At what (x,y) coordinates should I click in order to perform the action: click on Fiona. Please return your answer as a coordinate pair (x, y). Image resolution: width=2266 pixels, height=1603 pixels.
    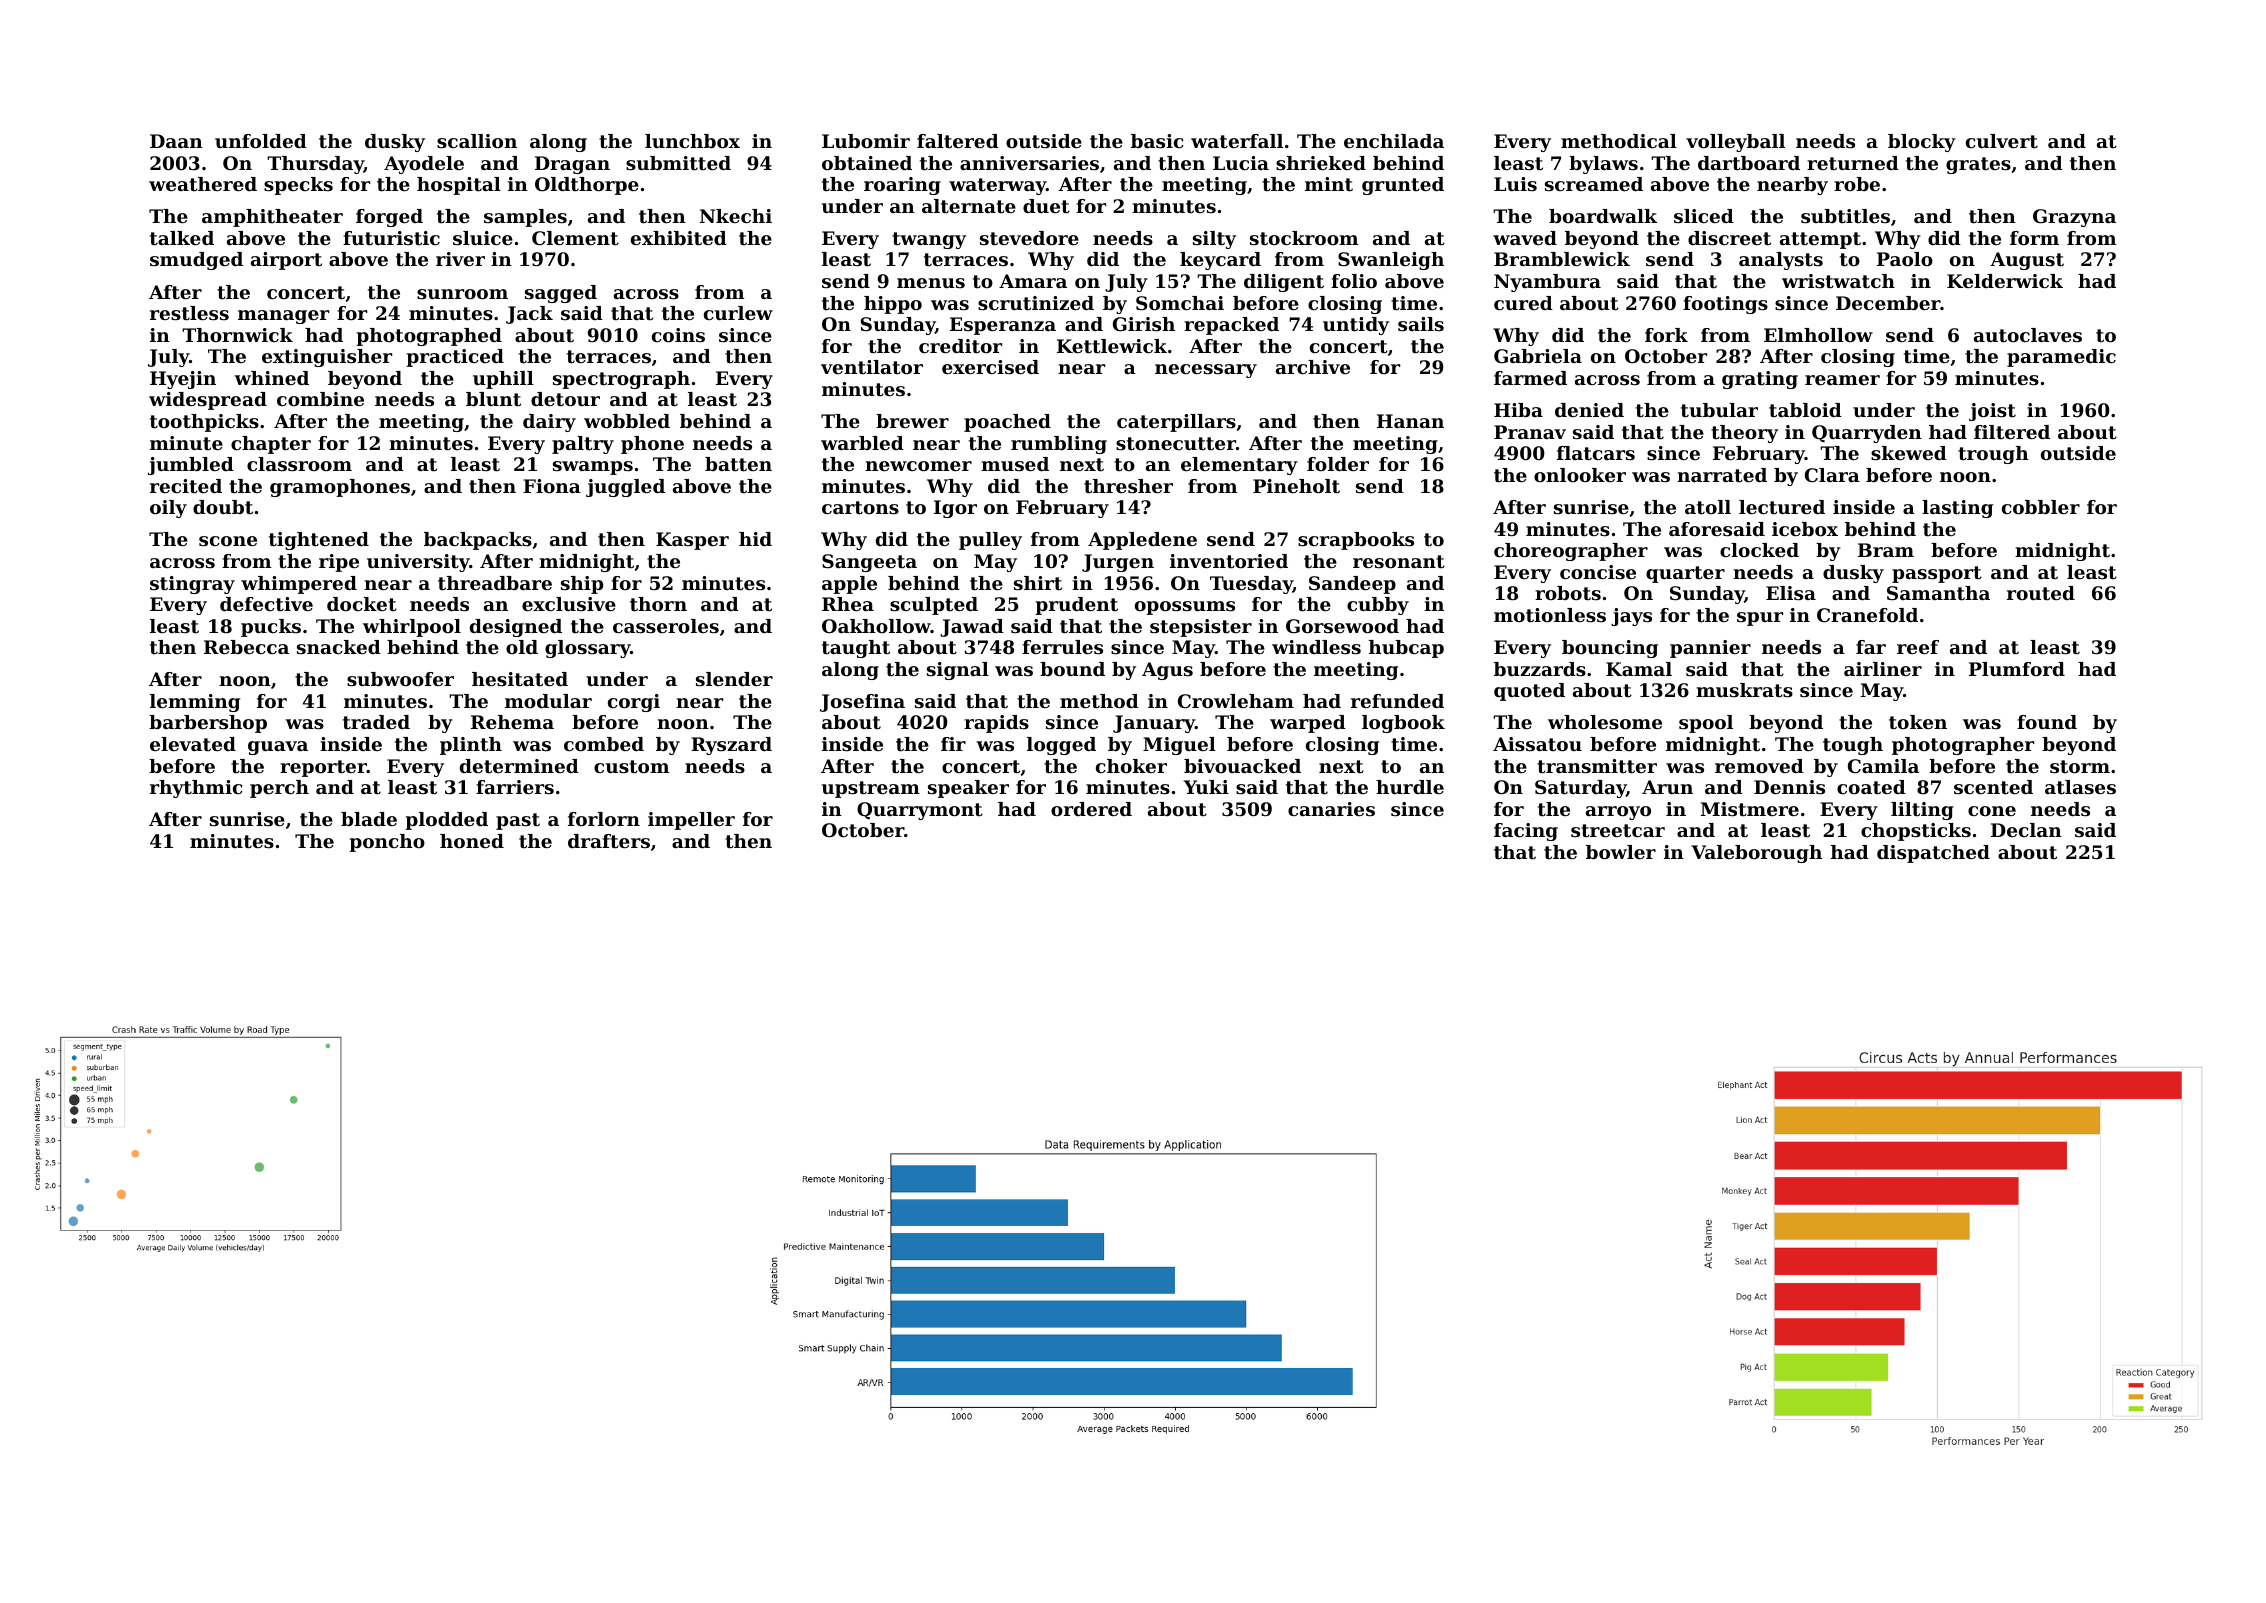
    Looking at the image, I should click on (552, 486).
